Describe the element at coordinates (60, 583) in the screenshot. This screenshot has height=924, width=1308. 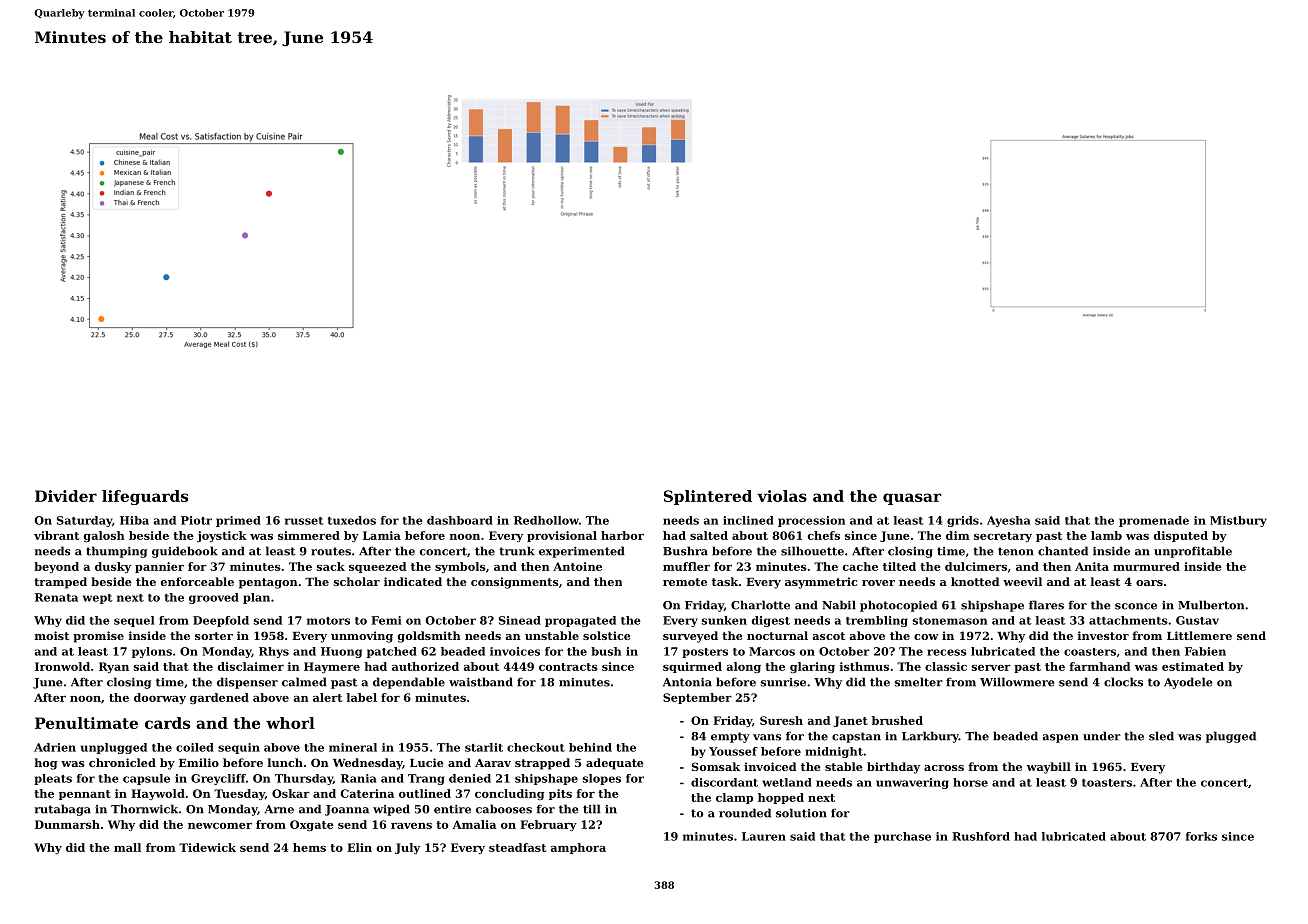
I see `tramped` at that location.
